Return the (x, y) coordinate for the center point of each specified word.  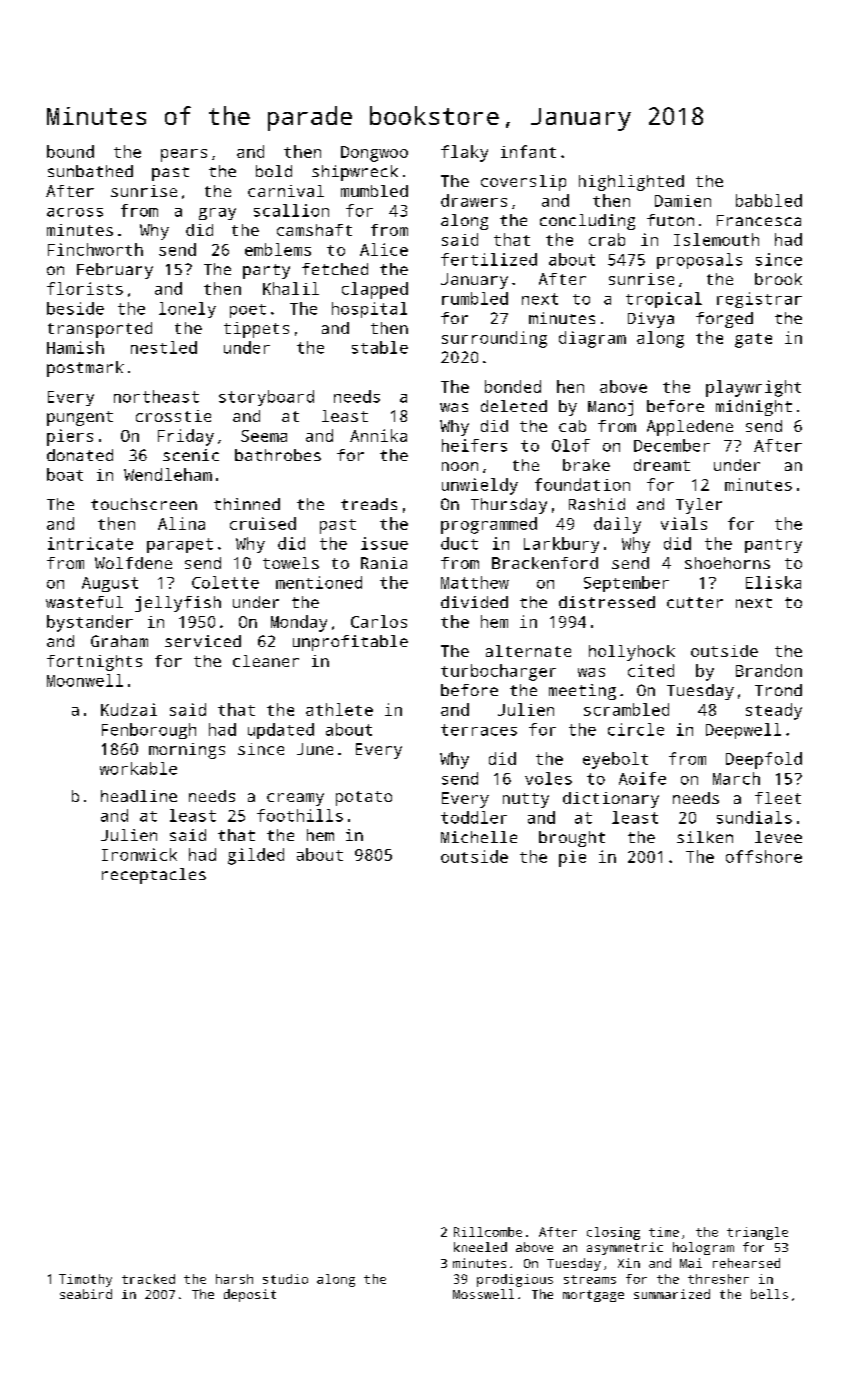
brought (572, 839)
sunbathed (90, 171)
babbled (769, 200)
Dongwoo (374, 154)
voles (548, 778)
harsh (234, 1279)
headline (139, 796)
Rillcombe (488, 1232)
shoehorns (727, 563)
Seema (264, 436)
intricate (90, 543)
